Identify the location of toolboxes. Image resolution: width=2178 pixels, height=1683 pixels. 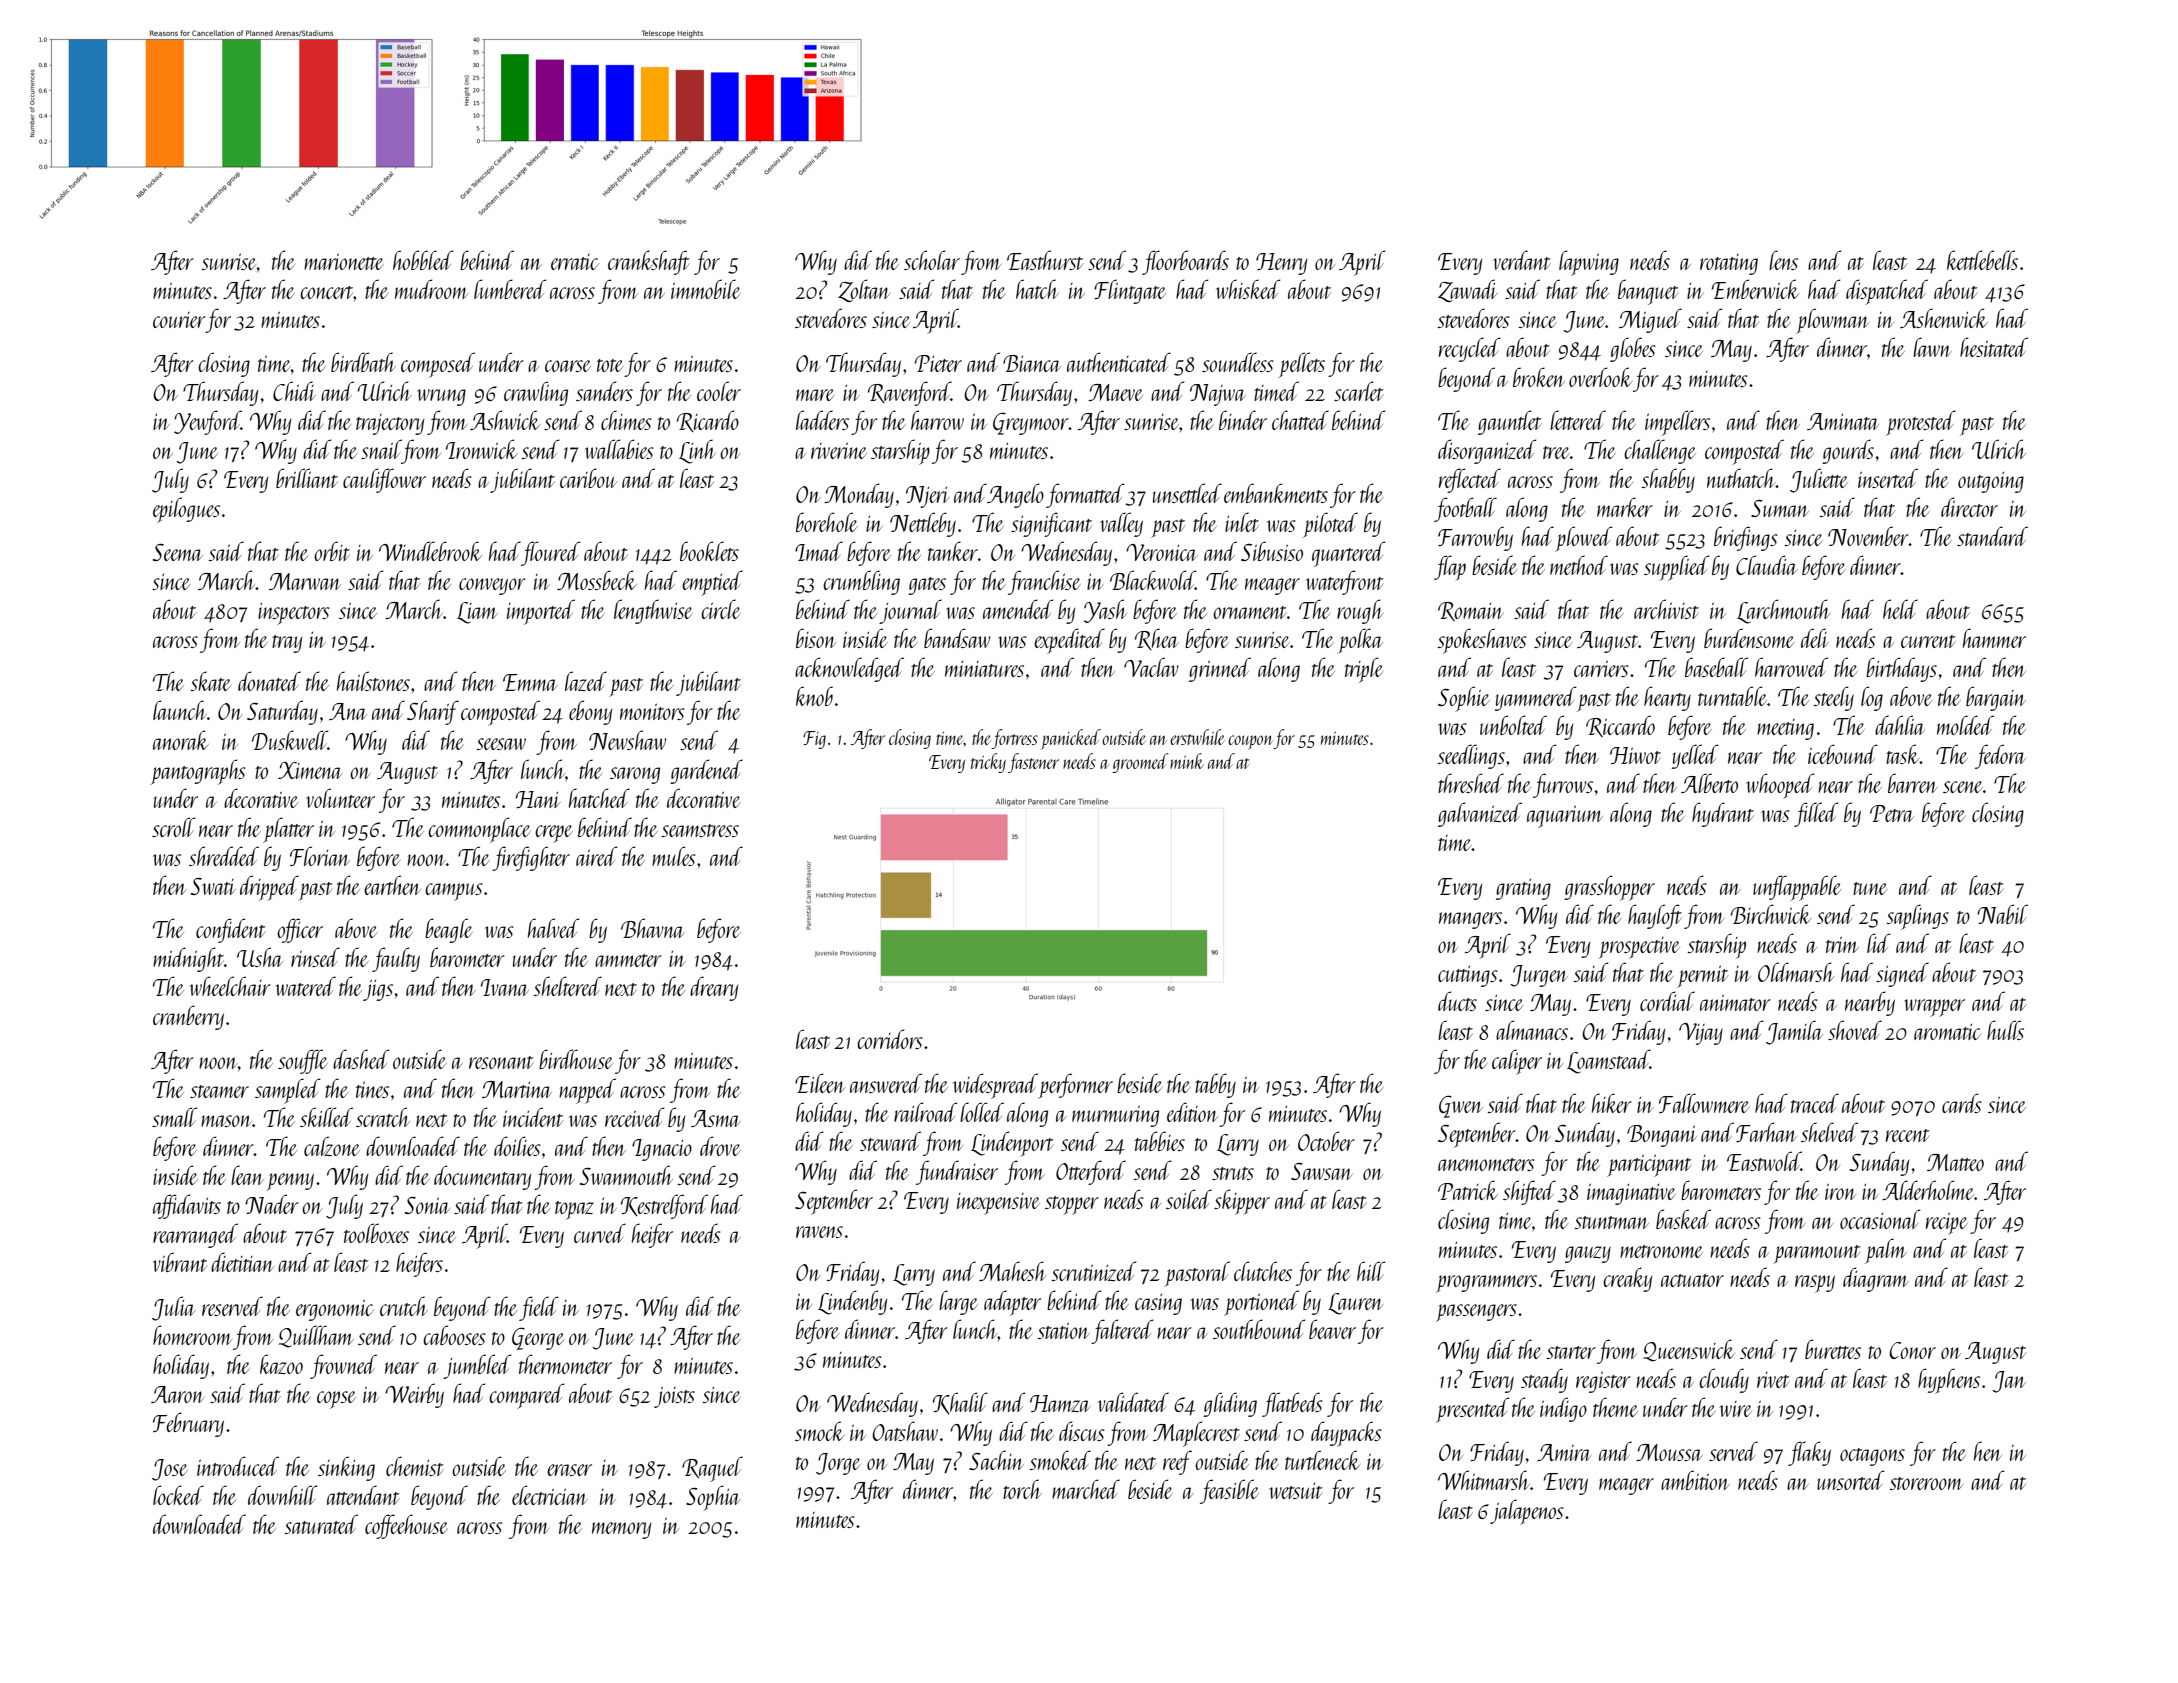
(376, 1233).
